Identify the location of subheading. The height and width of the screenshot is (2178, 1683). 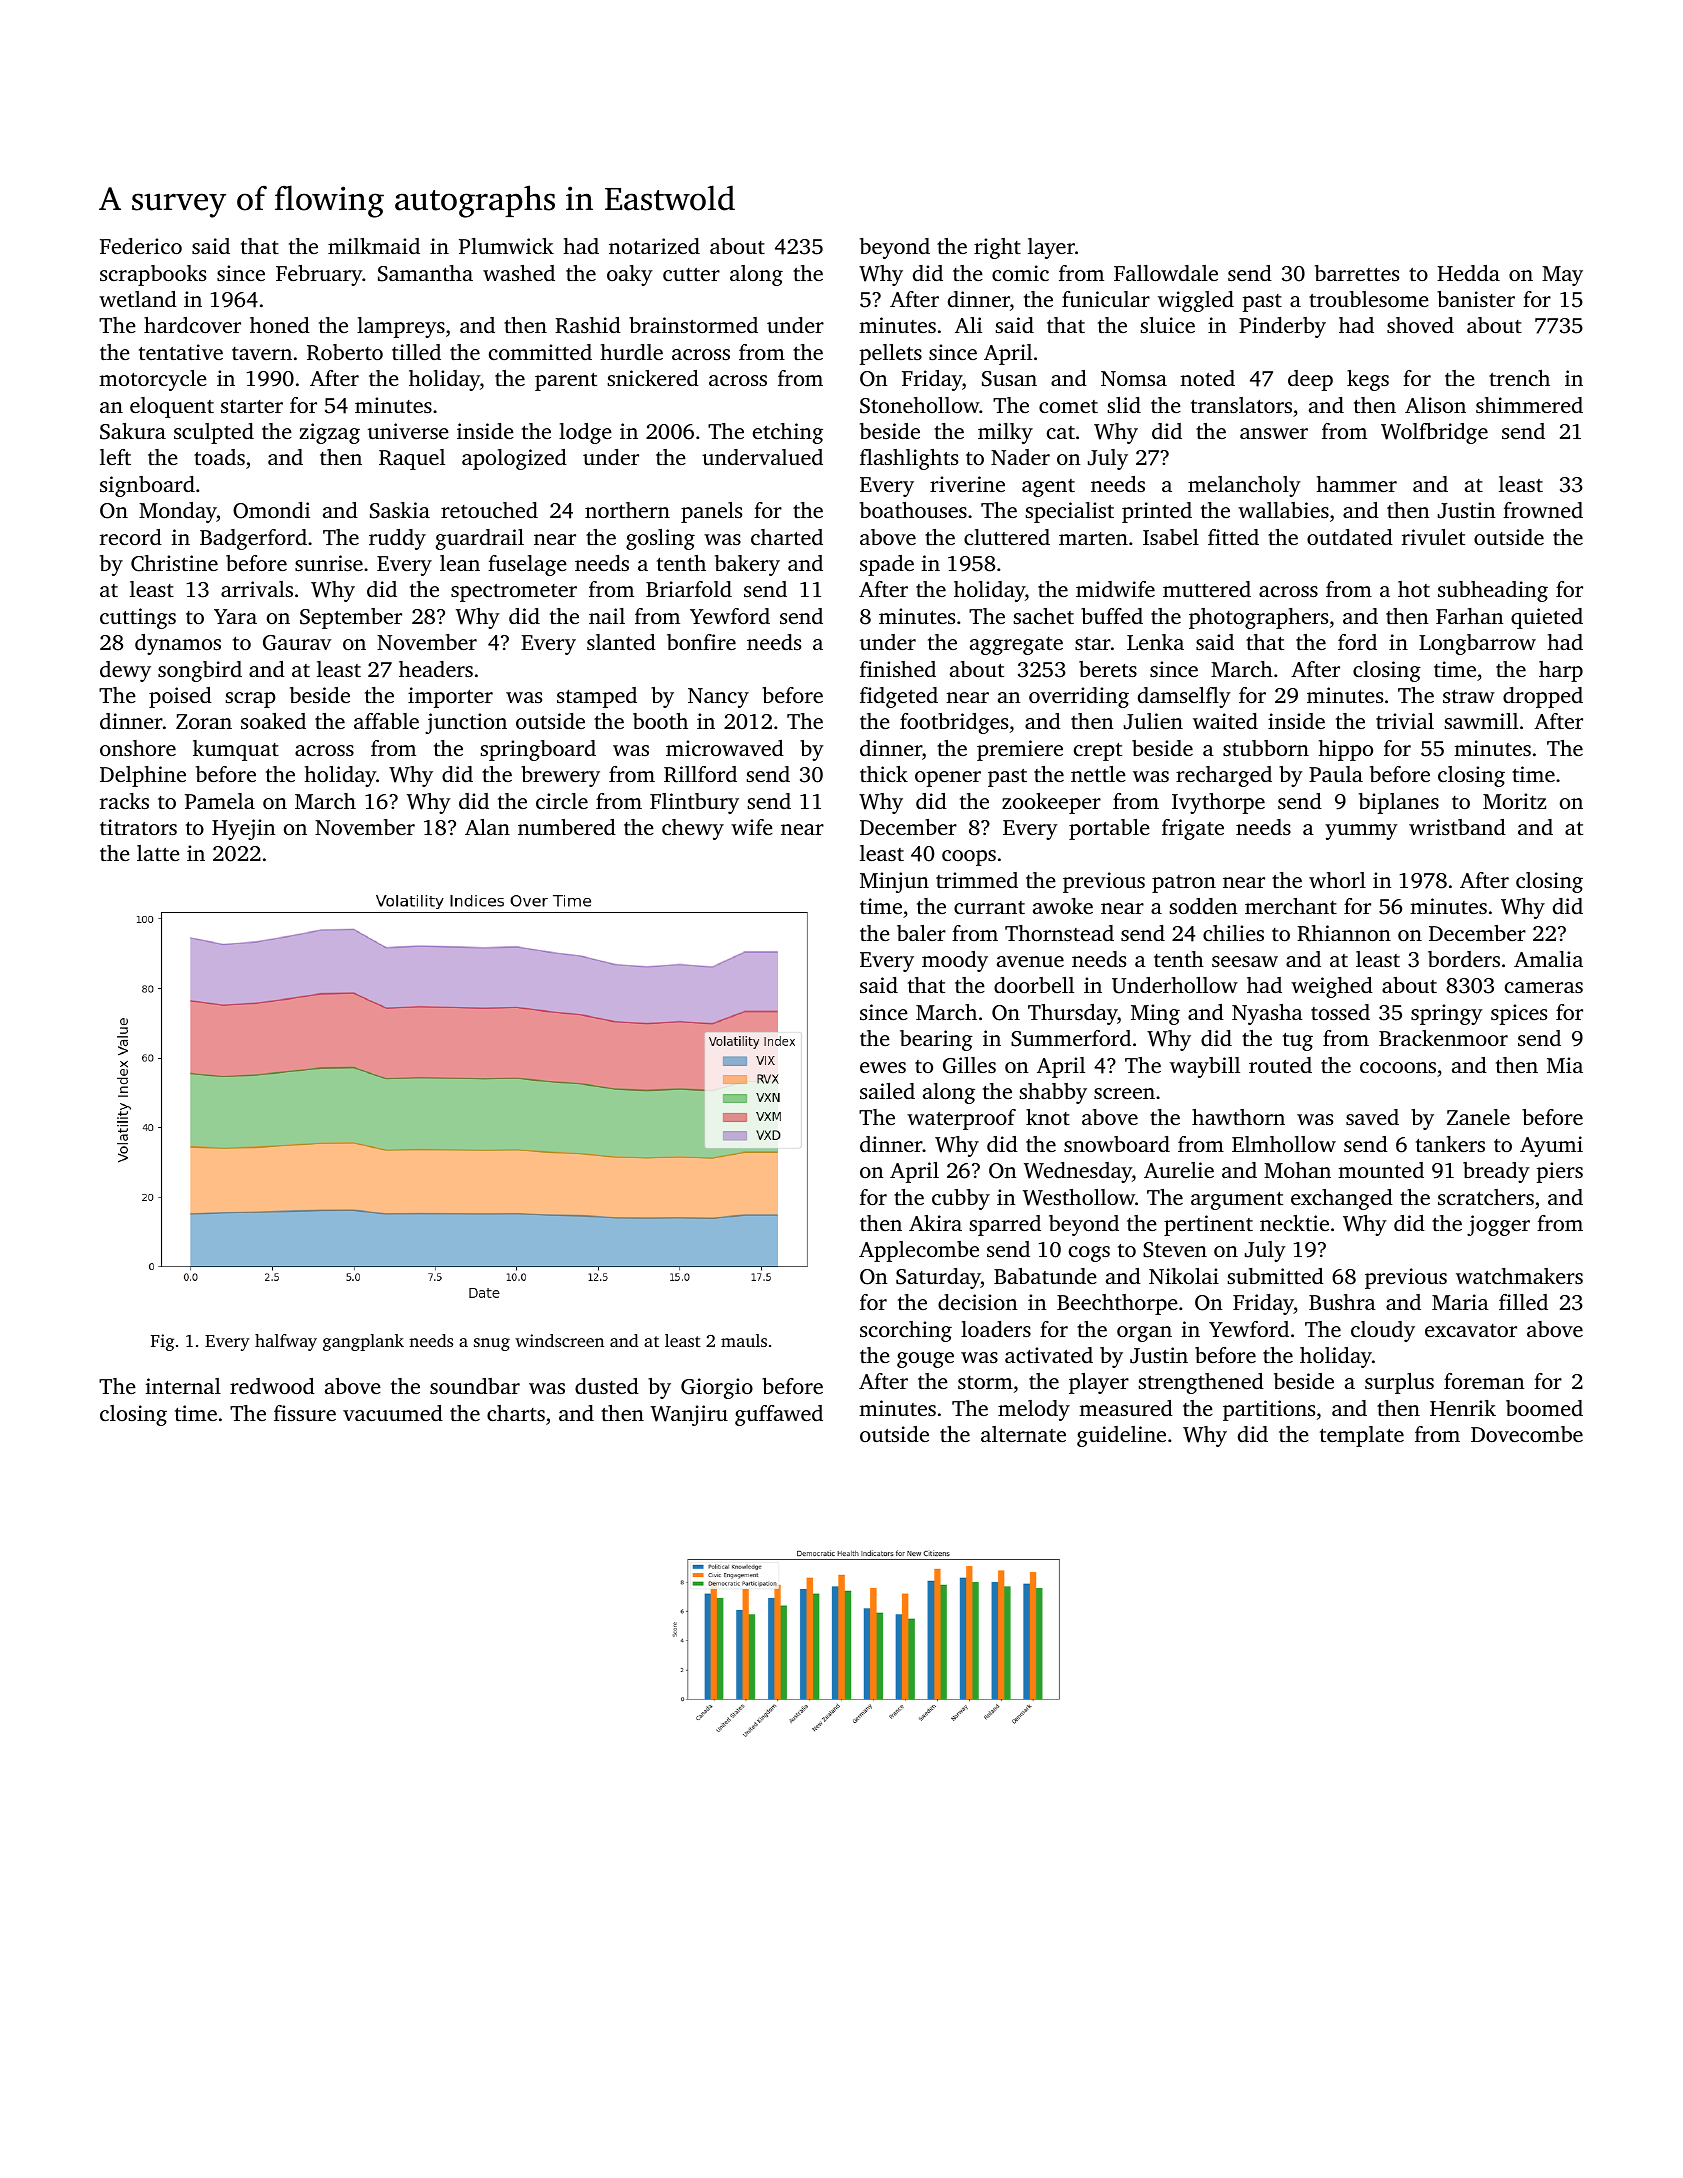
(1493, 591).
